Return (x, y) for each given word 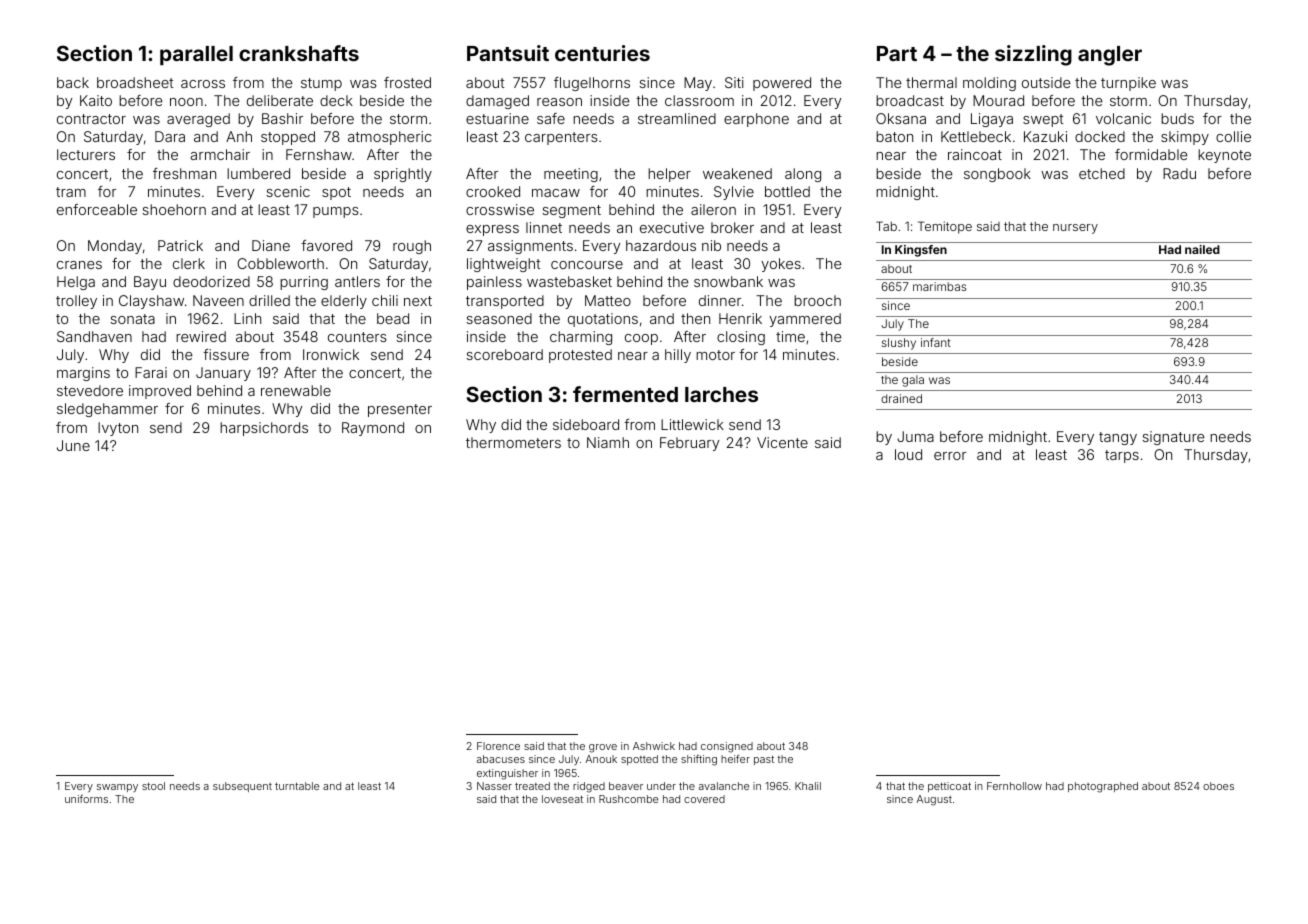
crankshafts (299, 53)
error (950, 456)
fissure (226, 354)
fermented (625, 394)
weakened (737, 173)
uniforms (86, 798)
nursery (1075, 229)
